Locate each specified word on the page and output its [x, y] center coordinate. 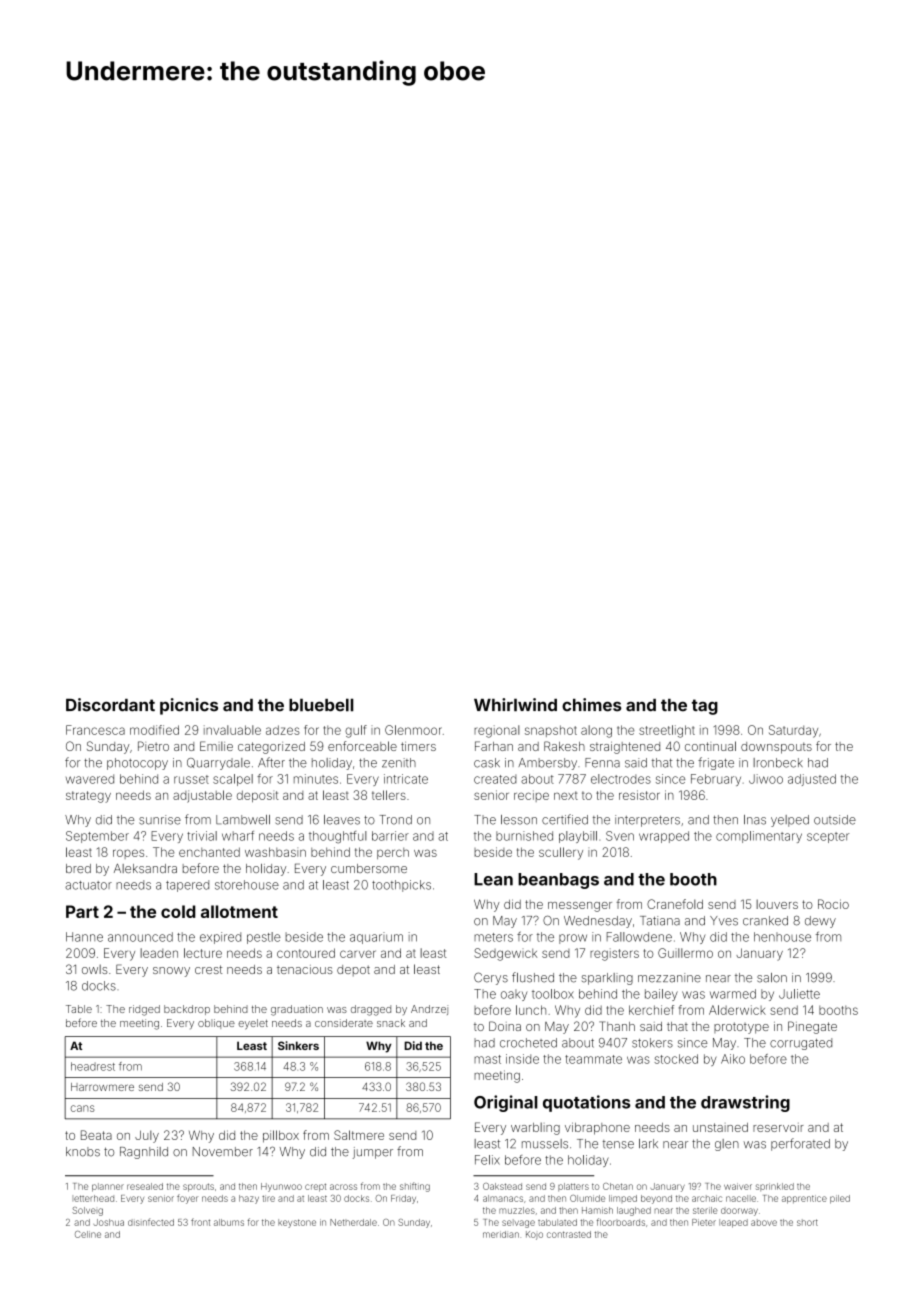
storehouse [247, 885]
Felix [487, 1160]
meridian [501, 1234]
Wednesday [598, 922]
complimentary [759, 837]
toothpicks [401, 886]
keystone [297, 1223]
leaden [159, 953]
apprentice [804, 1199]
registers [614, 954]
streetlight [667, 731]
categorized [271, 748]
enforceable [362, 746]
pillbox [281, 1136]
